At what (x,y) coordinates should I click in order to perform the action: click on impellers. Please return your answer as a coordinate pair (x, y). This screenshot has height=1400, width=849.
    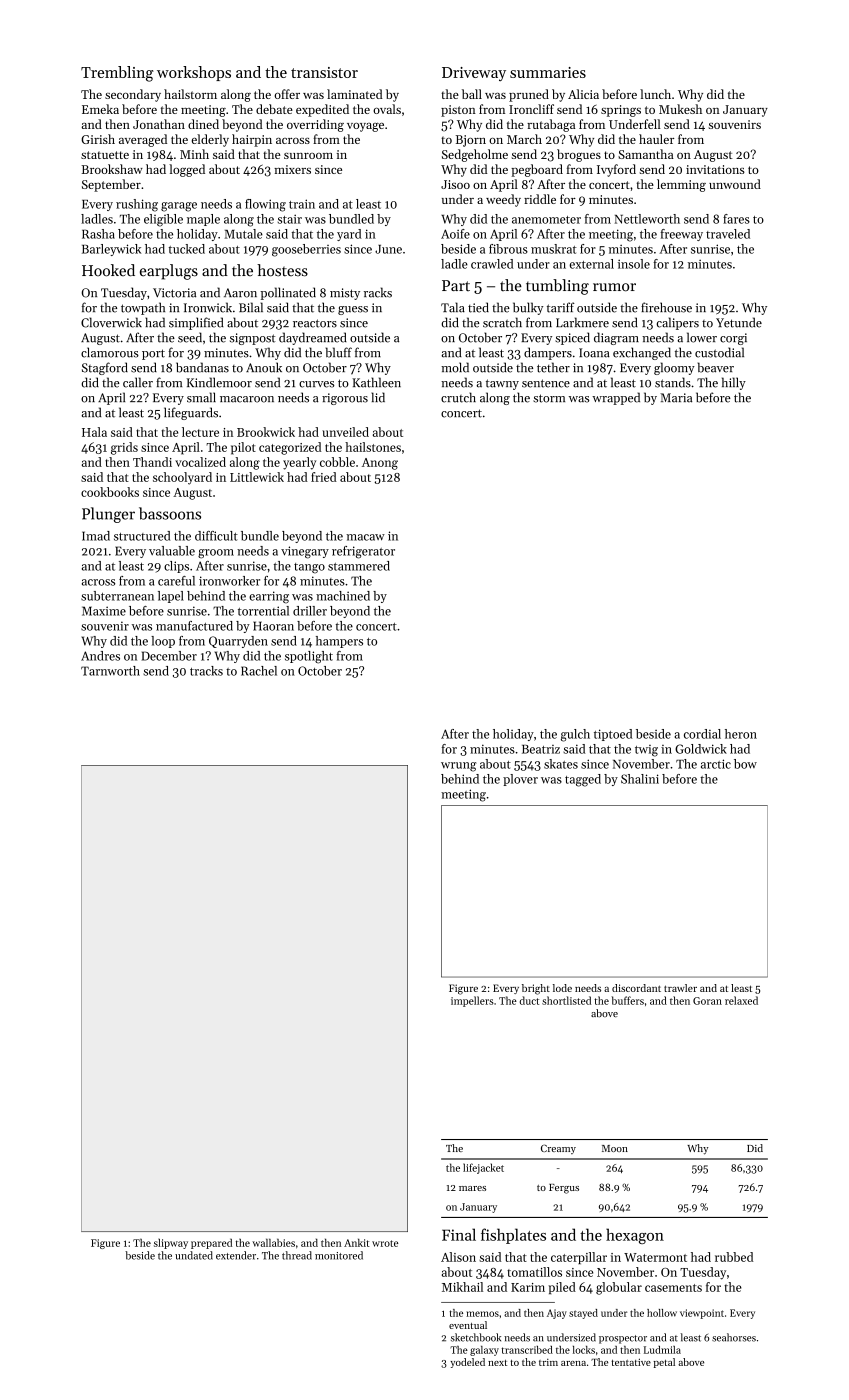
    Looking at the image, I should click on (472, 1001).
